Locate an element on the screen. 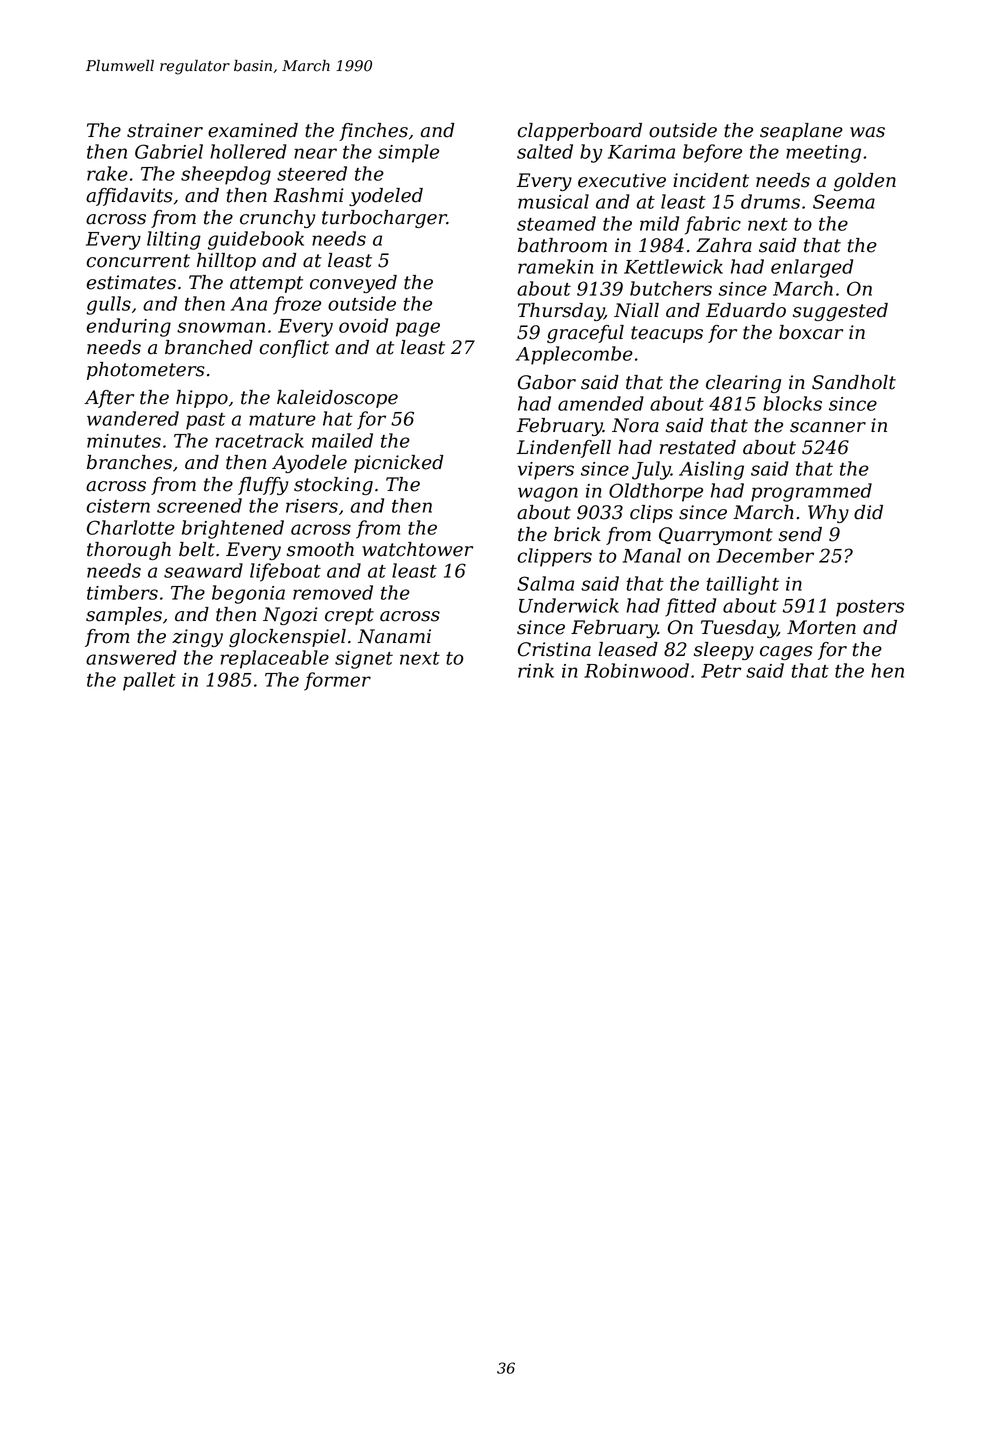 This screenshot has width=994, height=1439. watchtower is located at coordinates (417, 549).
